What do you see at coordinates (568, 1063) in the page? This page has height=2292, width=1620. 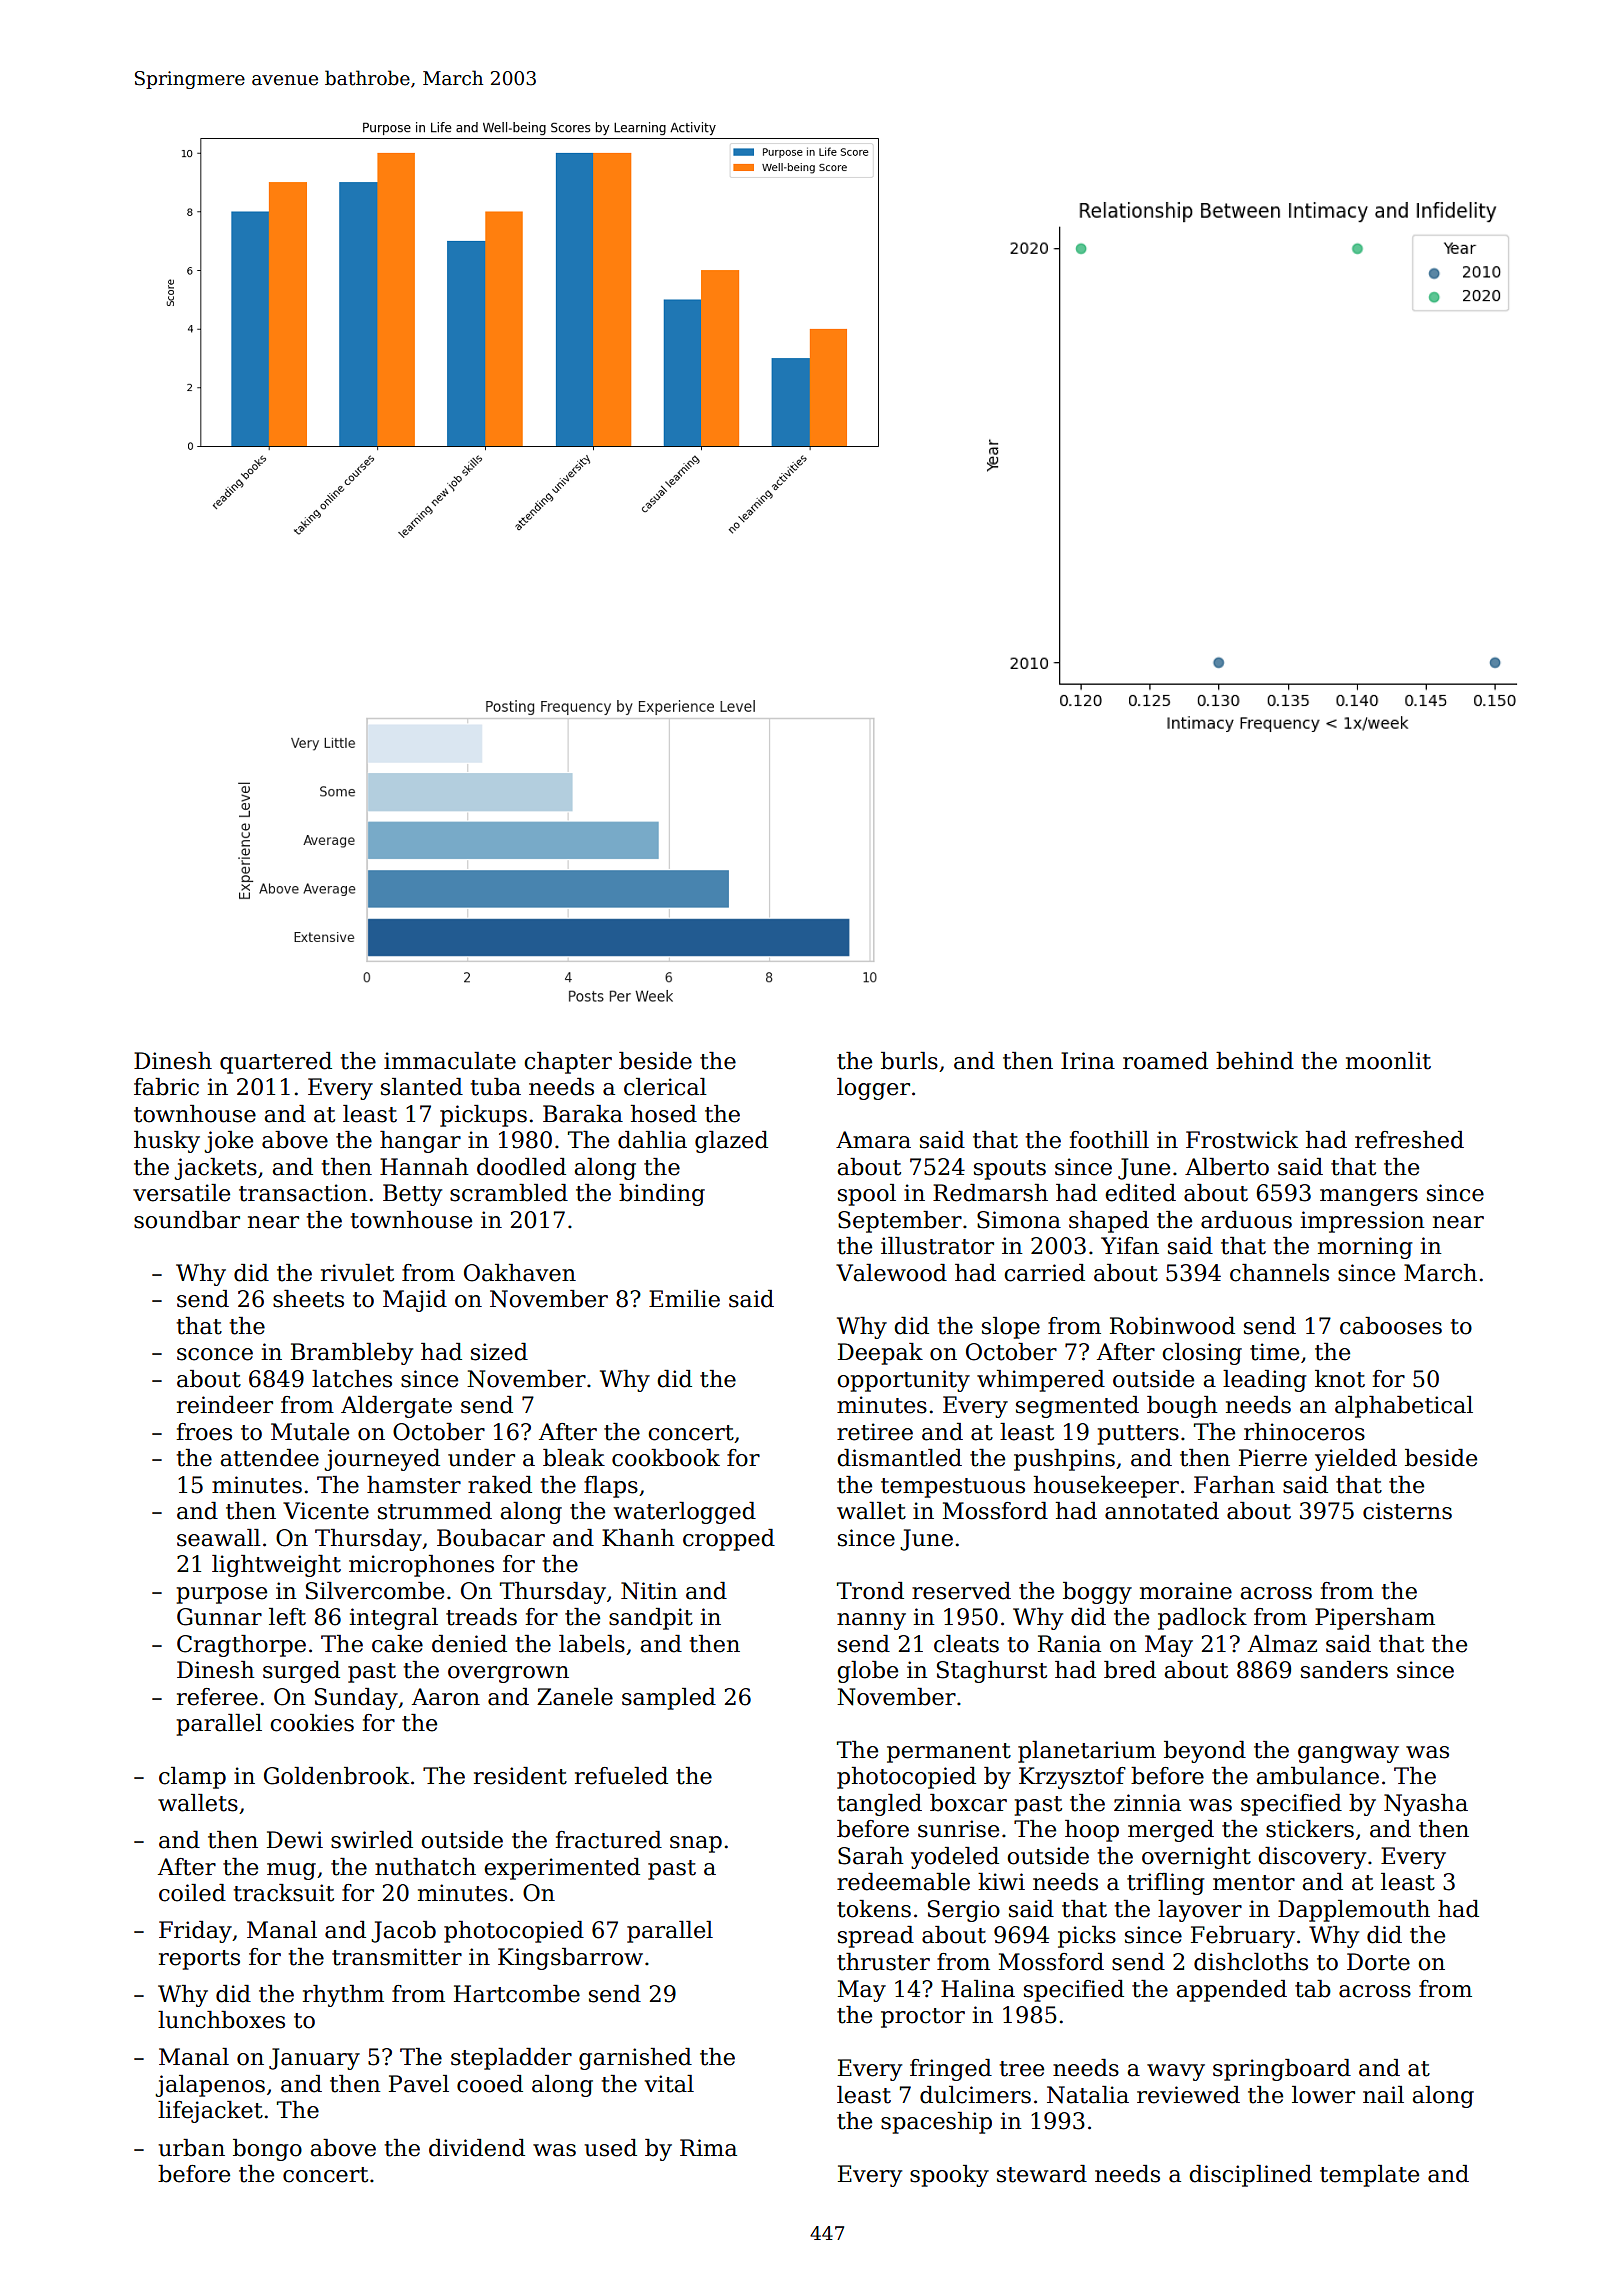 I see `chapter` at bounding box center [568, 1063].
